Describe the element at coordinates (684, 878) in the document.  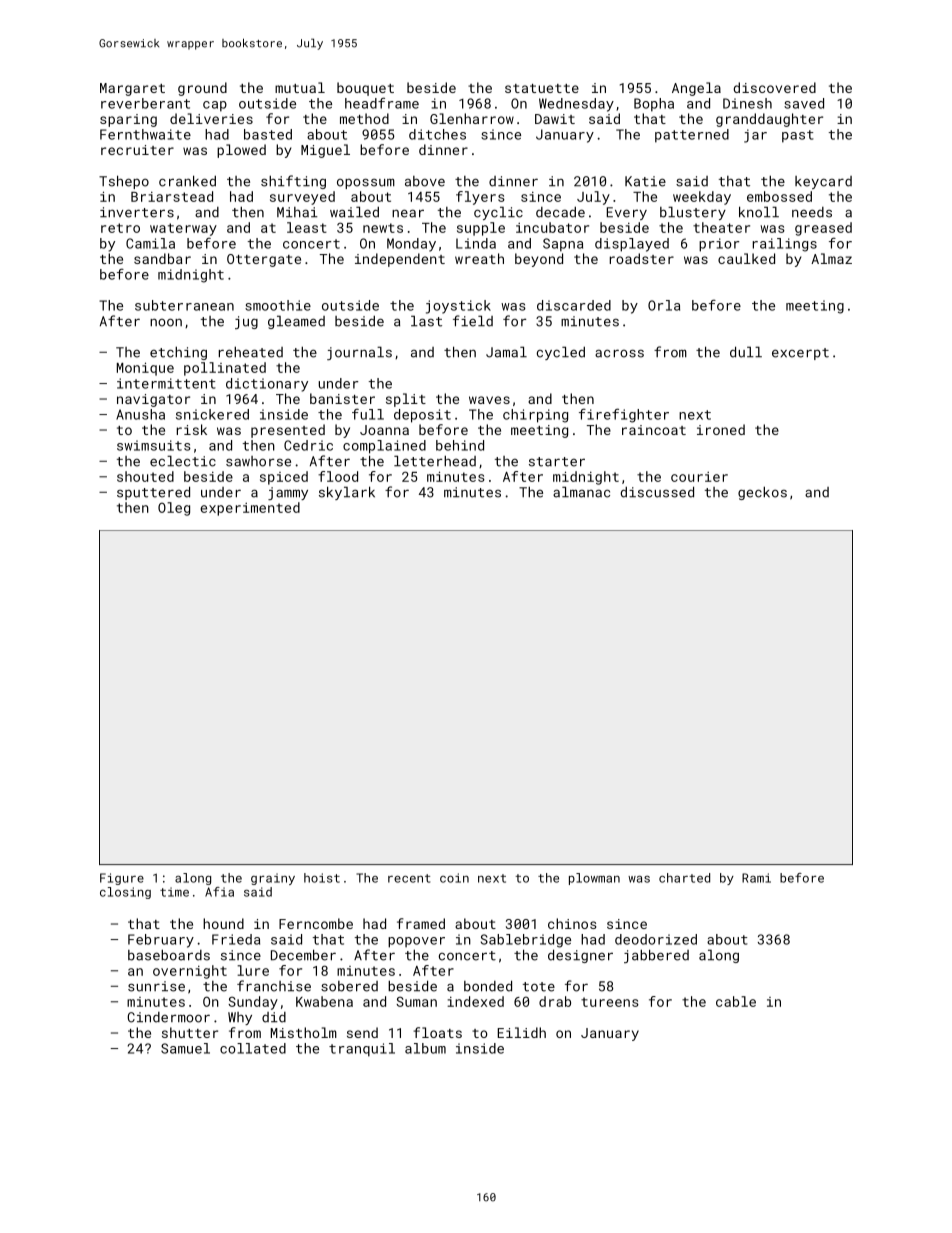
I see `charted` at that location.
